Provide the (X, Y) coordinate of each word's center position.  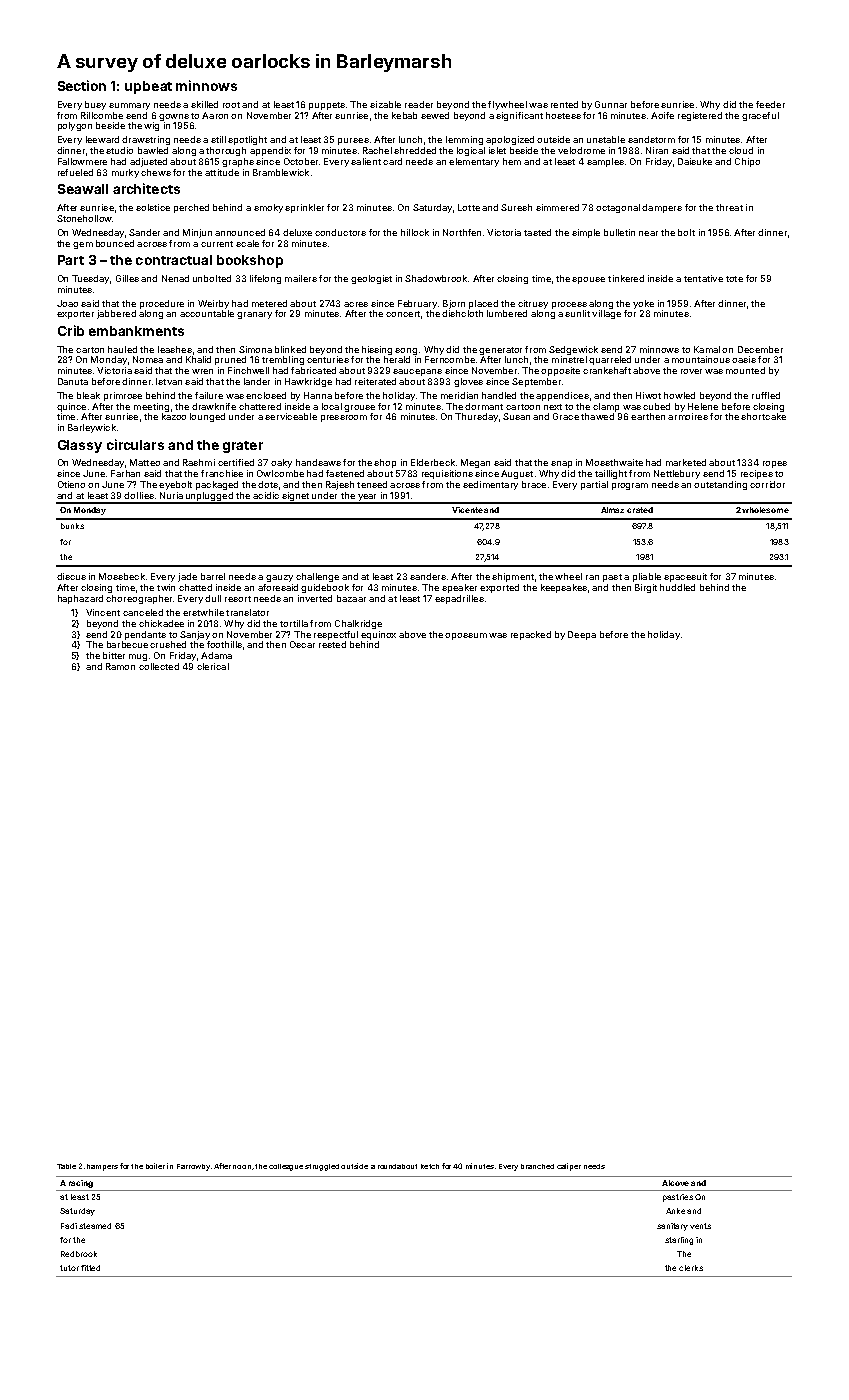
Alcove (675, 1183)
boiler (155, 1166)
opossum (466, 636)
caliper (569, 1167)
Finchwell (248, 370)
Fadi (69, 1226)
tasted (537, 232)
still (218, 139)
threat (729, 207)
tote (734, 279)
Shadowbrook (436, 278)
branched (537, 1166)
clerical (213, 666)
